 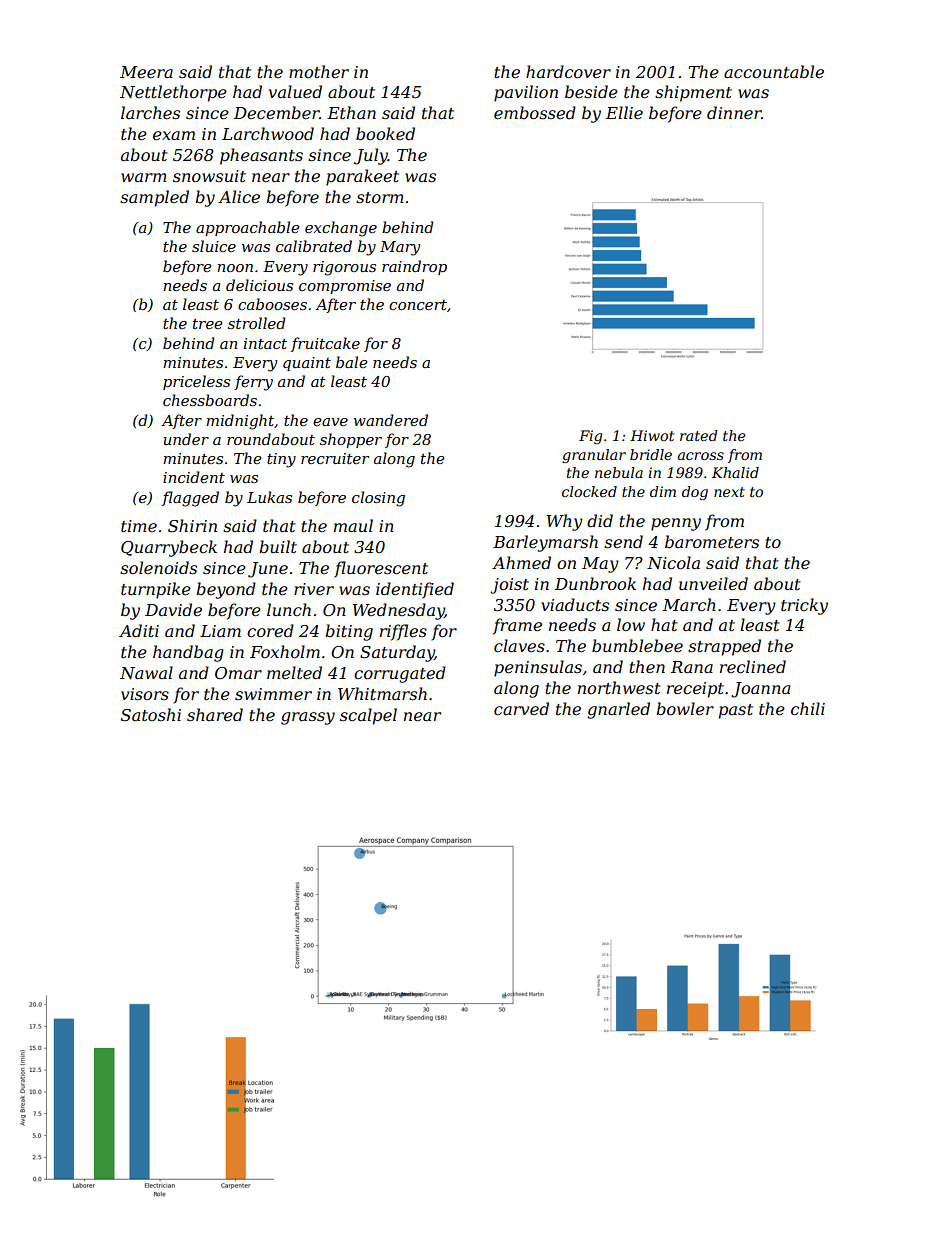 What do you see at coordinates (568, 71) in the screenshot?
I see `hardcover` at bounding box center [568, 71].
